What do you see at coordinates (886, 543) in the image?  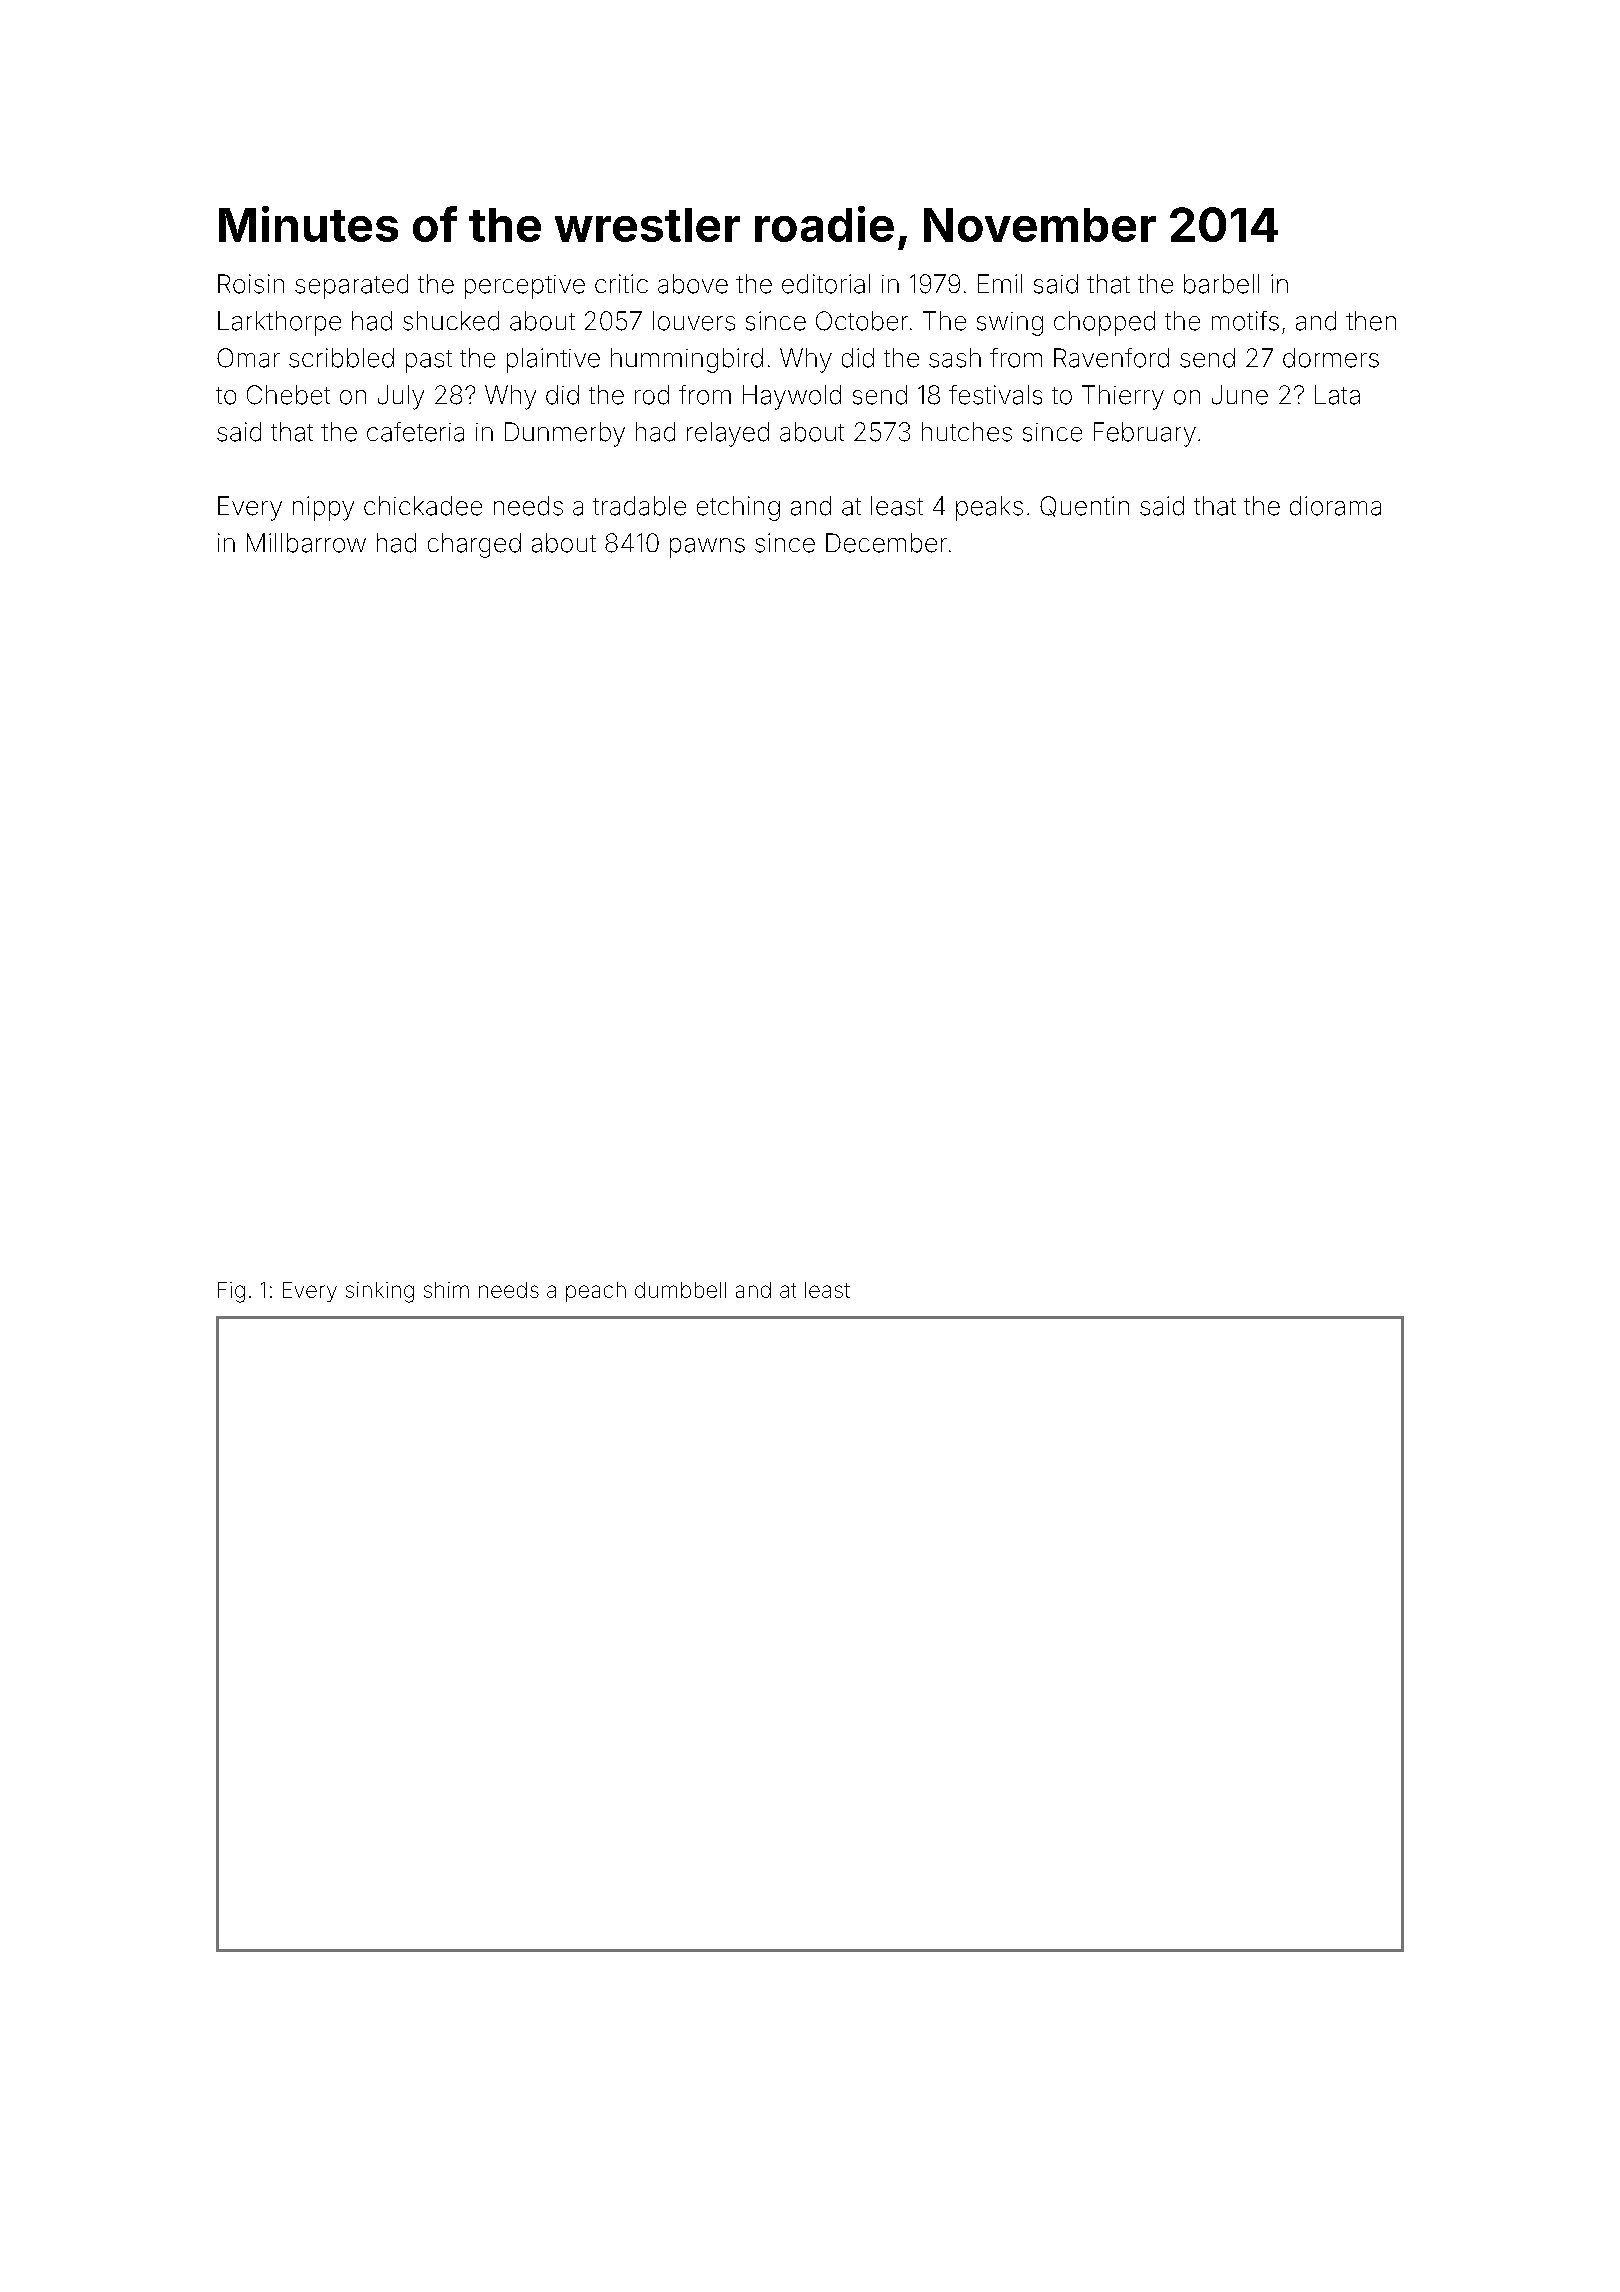 I see `December` at bounding box center [886, 543].
